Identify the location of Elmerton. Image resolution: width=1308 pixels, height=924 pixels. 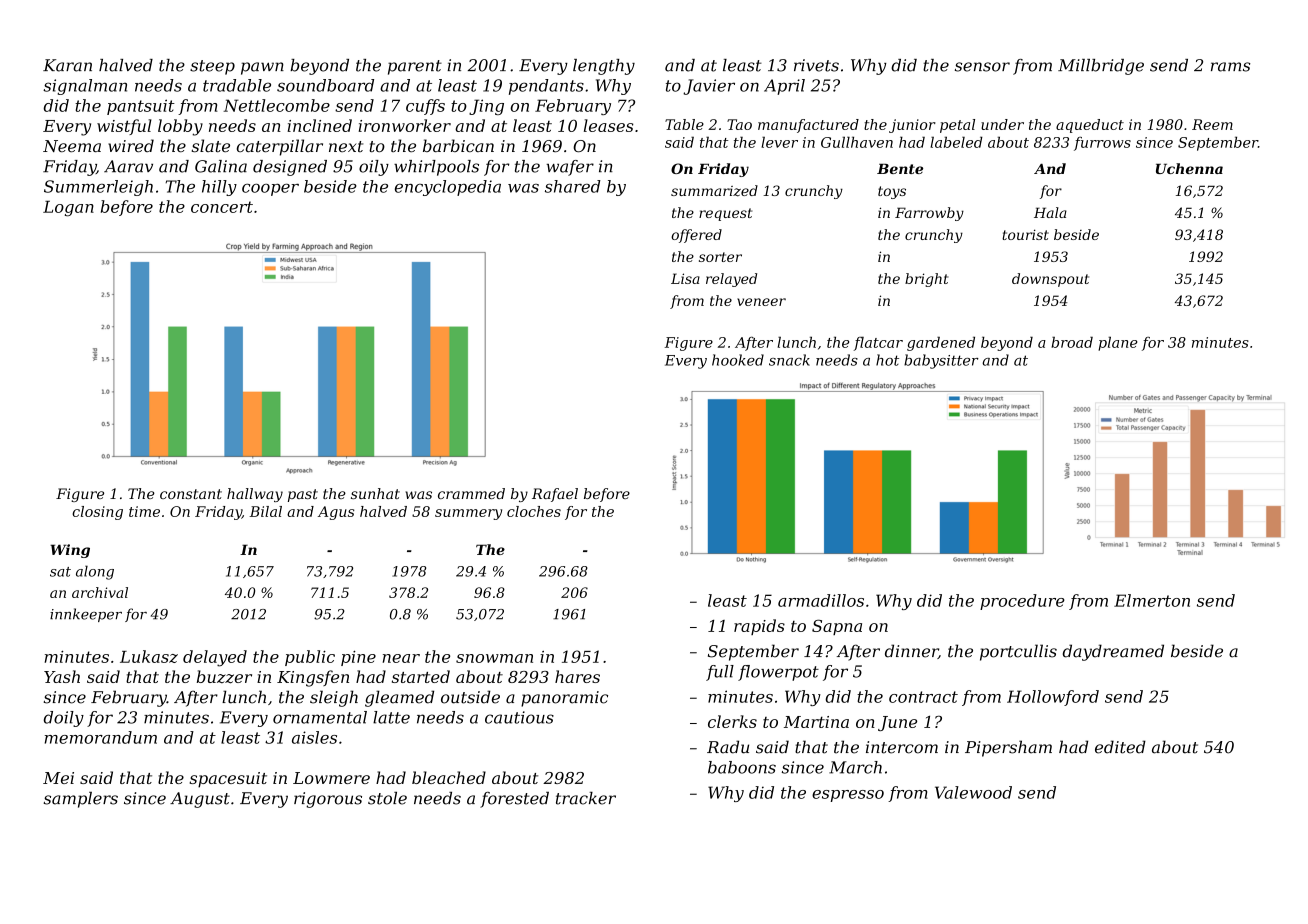
(1152, 600).
